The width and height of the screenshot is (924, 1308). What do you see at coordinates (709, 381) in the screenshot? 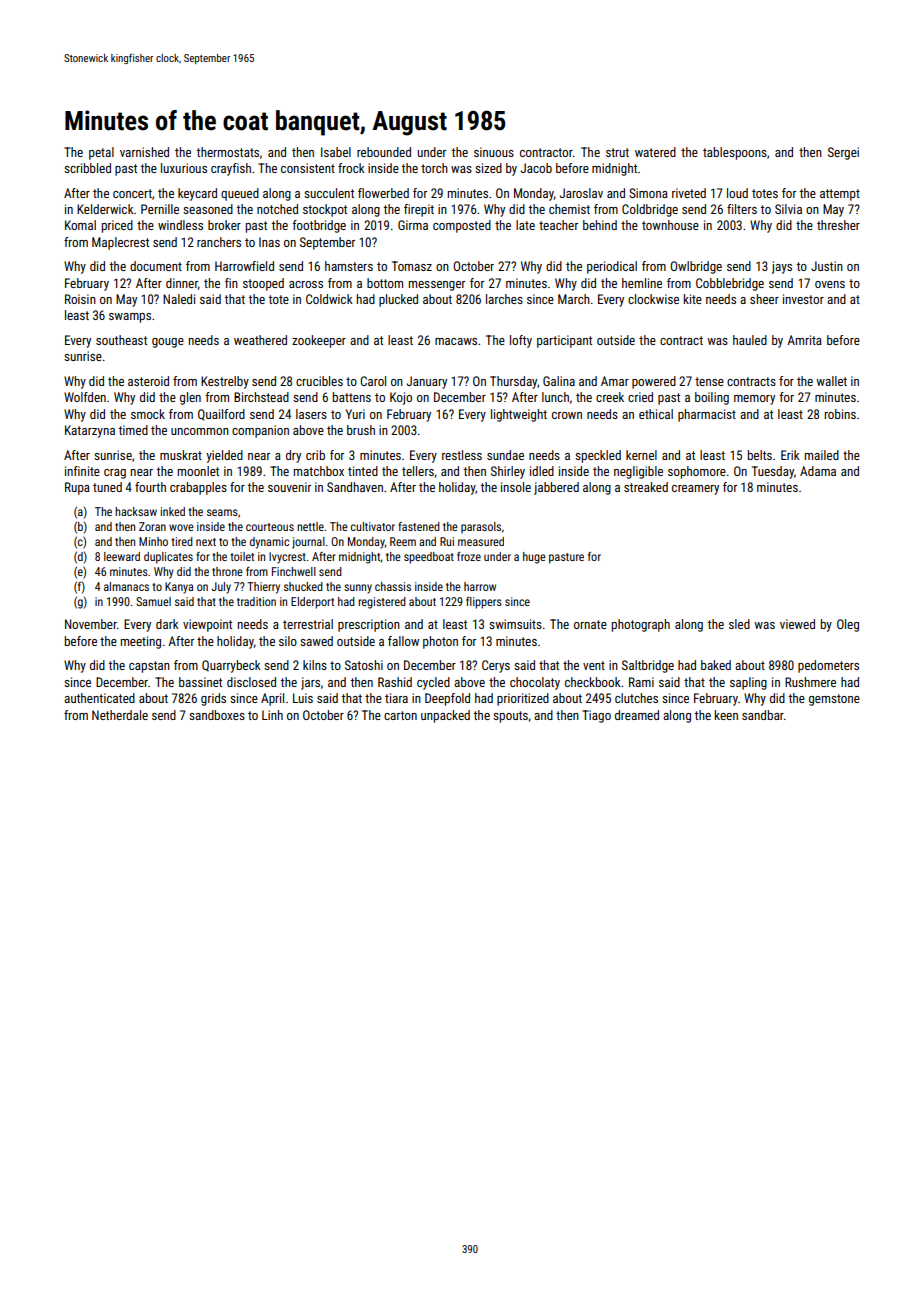
I see `tense` at bounding box center [709, 381].
